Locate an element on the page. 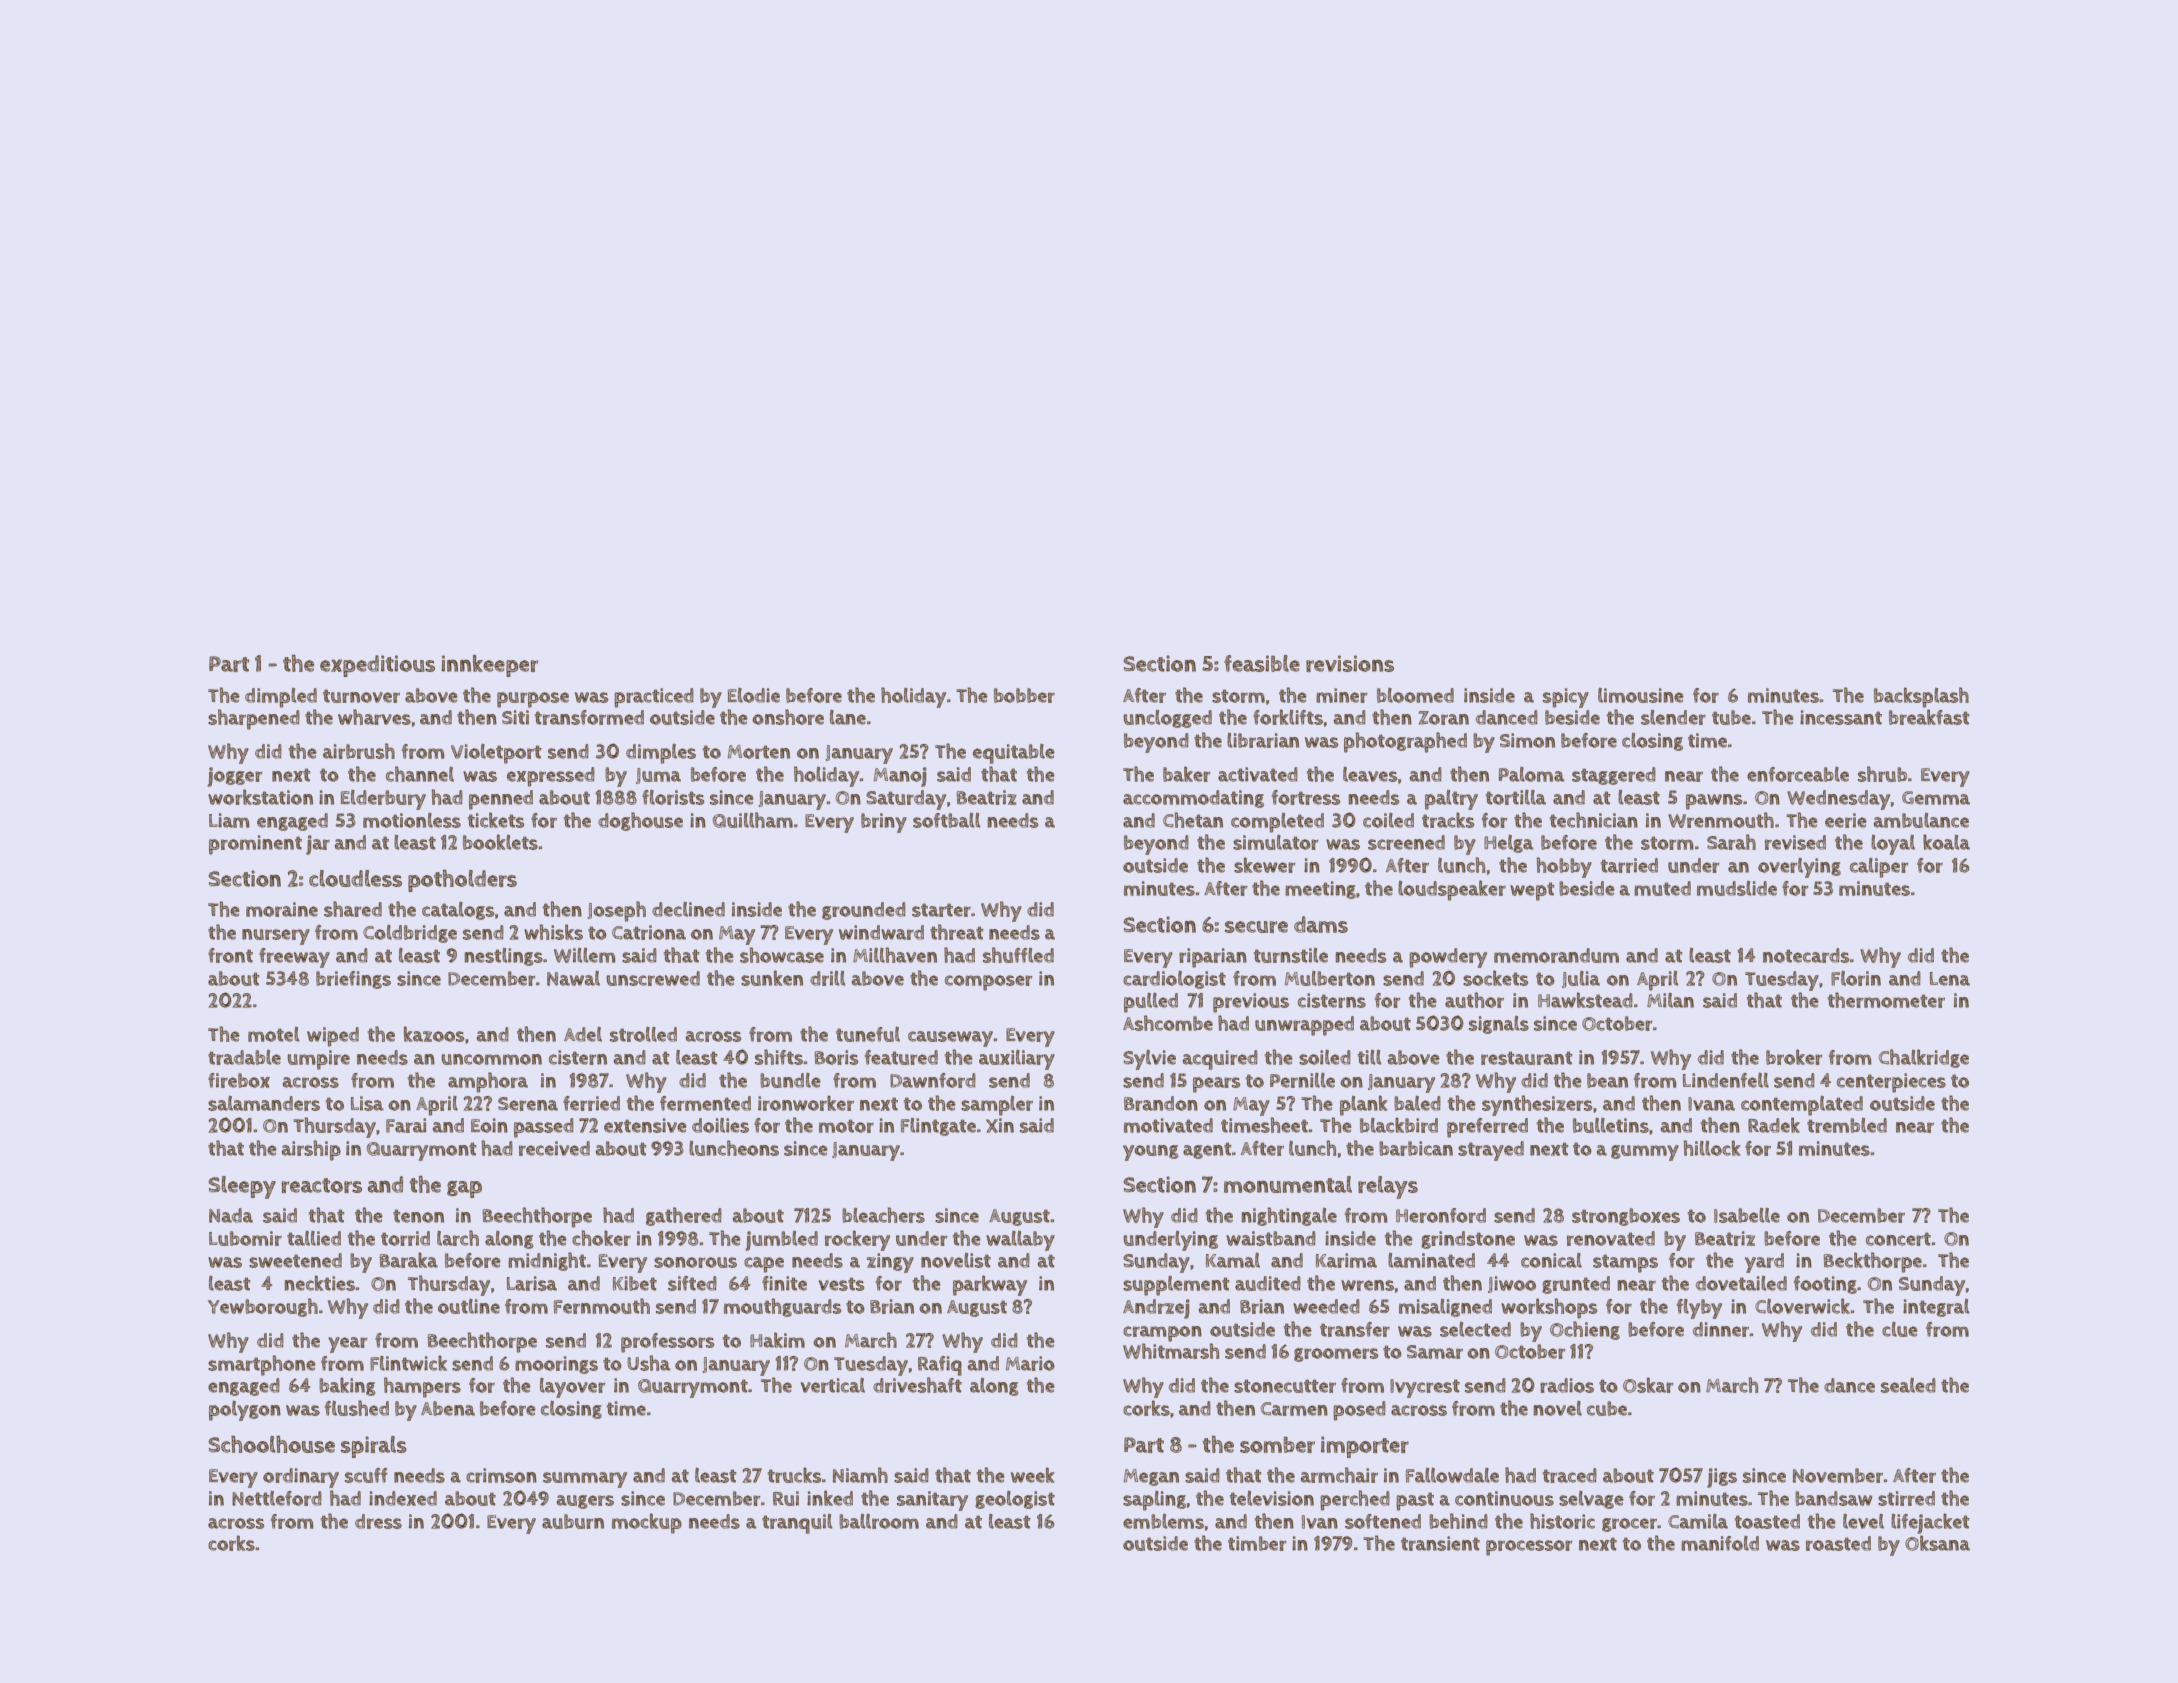  bobber is located at coordinates (1024, 695).
